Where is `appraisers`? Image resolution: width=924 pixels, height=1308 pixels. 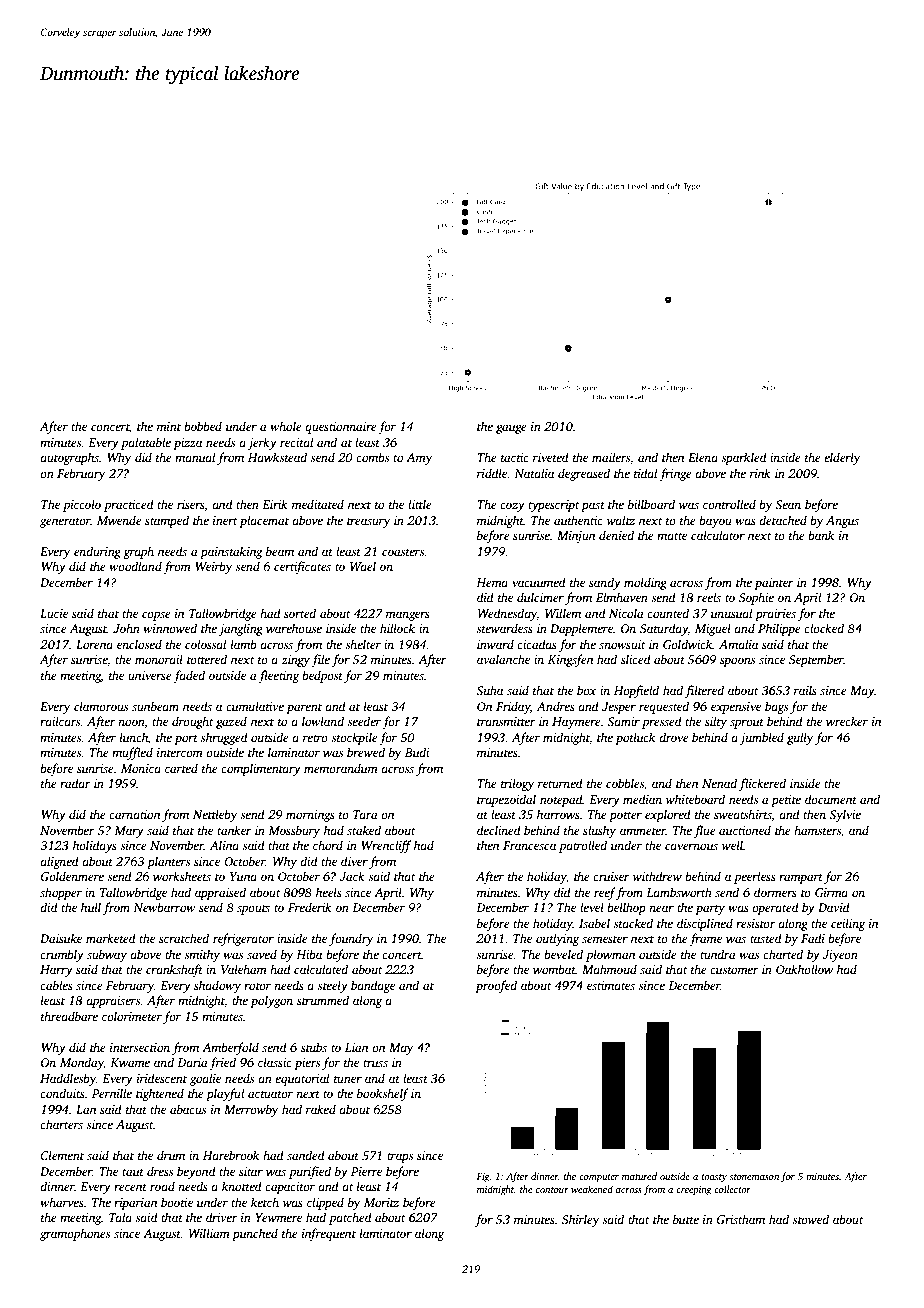 appraisers is located at coordinates (113, 1002).
